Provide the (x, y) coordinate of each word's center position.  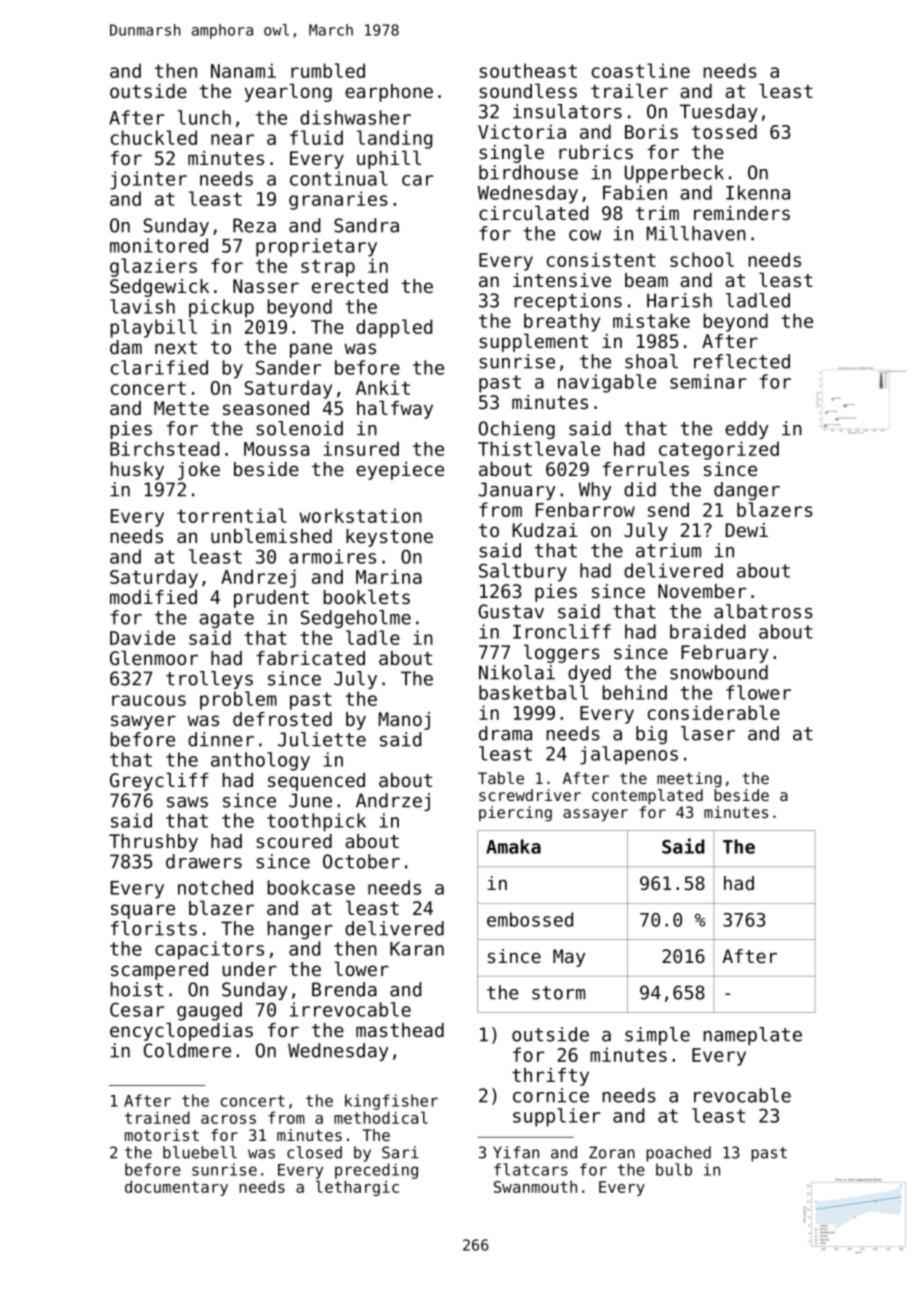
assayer (595, 815)
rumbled (328, 70)
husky (137, 471)
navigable (607, 383)
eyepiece (400, 471)
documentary (176, 1188)
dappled (394, 328)
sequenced (316, 782)
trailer (629, 90)
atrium (668, 550)
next (176, 347)
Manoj (404, 721)
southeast (528, 70)
